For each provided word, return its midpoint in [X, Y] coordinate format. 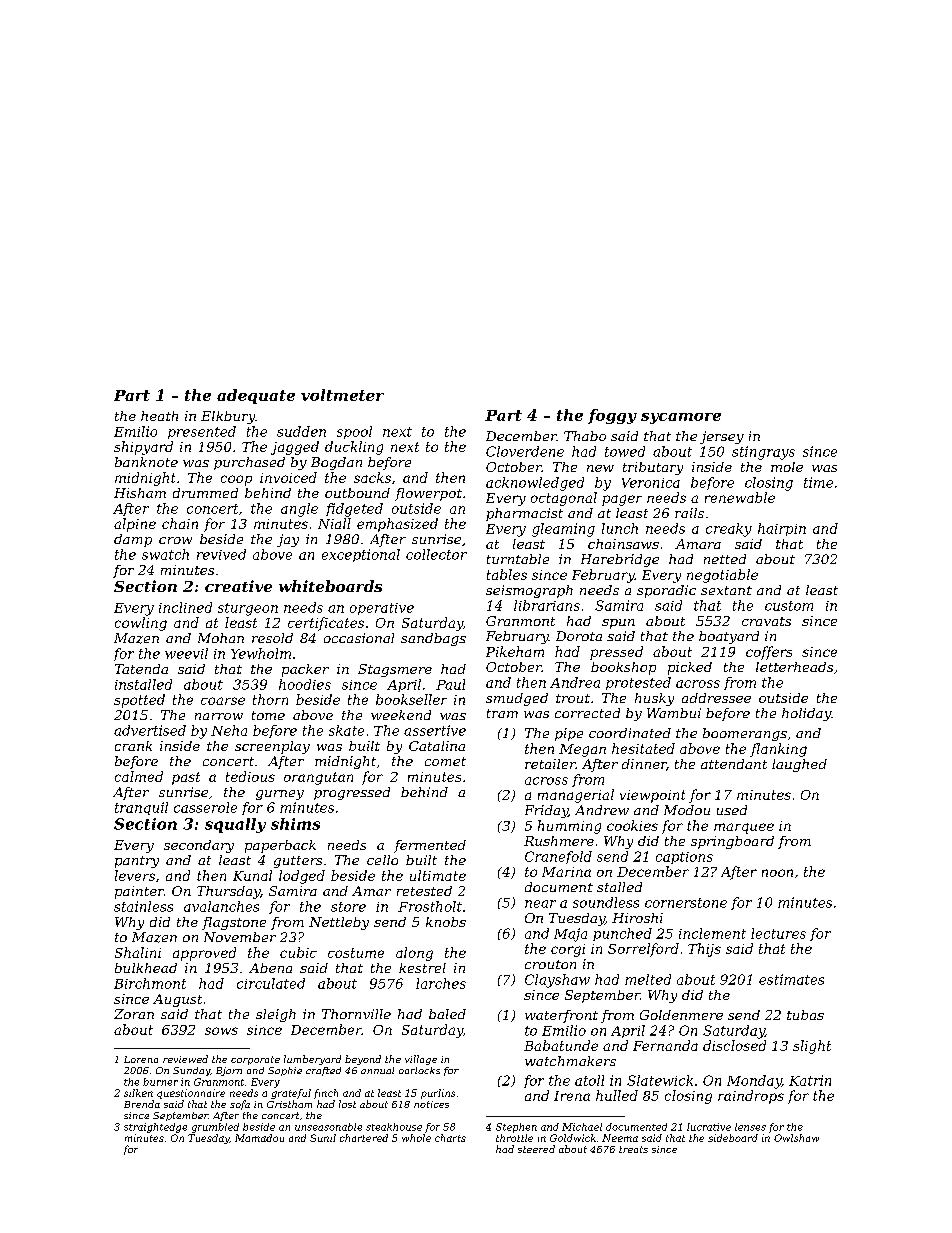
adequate [256, 396]
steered [536, 1149]
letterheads [794, 667]
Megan [582, 750]
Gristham [289, 1104]
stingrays [763, 453]
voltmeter [342, 395]
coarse [223, 701]
